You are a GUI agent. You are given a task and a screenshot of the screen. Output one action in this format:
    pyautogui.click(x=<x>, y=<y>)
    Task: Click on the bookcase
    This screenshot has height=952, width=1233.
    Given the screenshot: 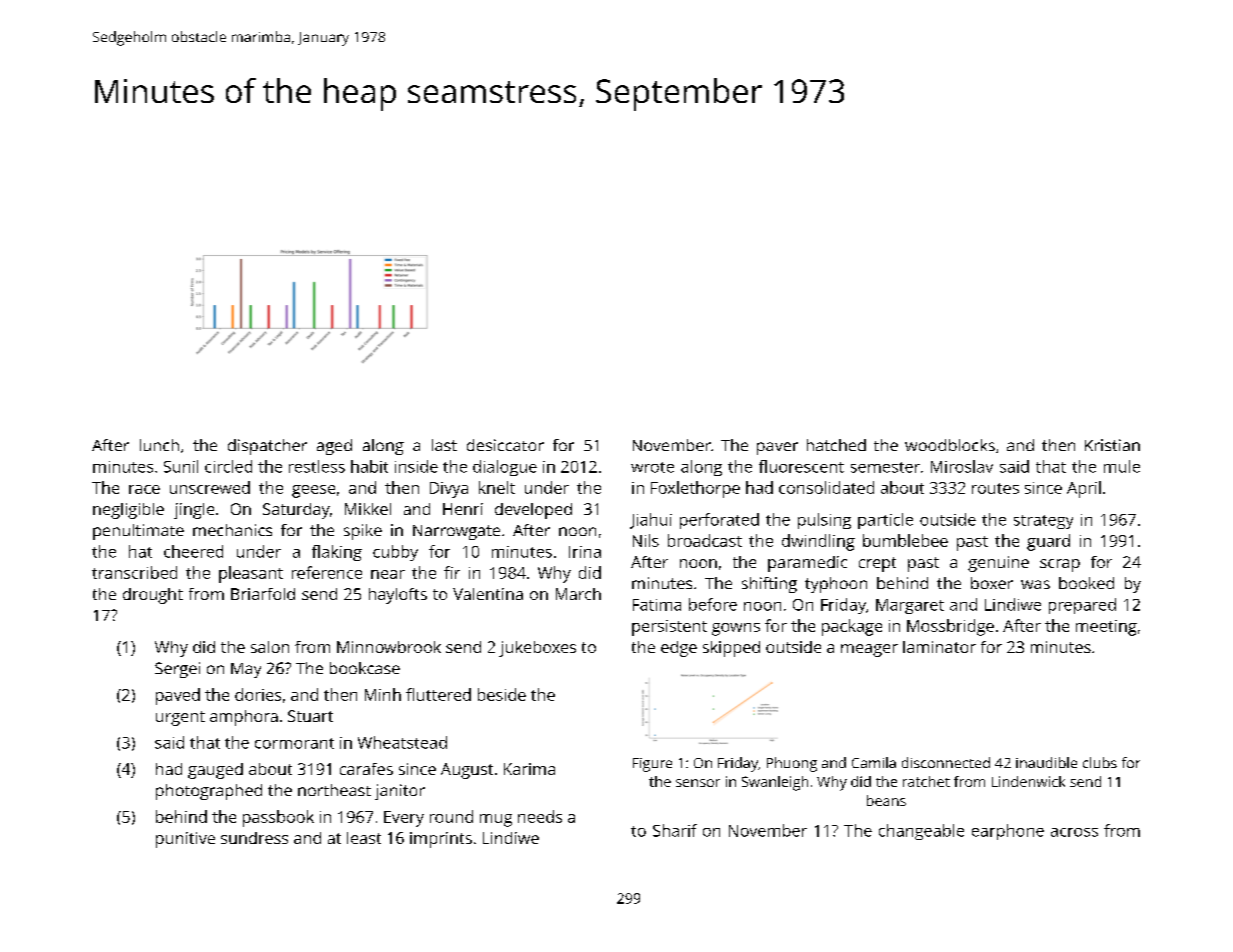 What is the action you would take?
    pyautogui.click(x=365, y=668)
